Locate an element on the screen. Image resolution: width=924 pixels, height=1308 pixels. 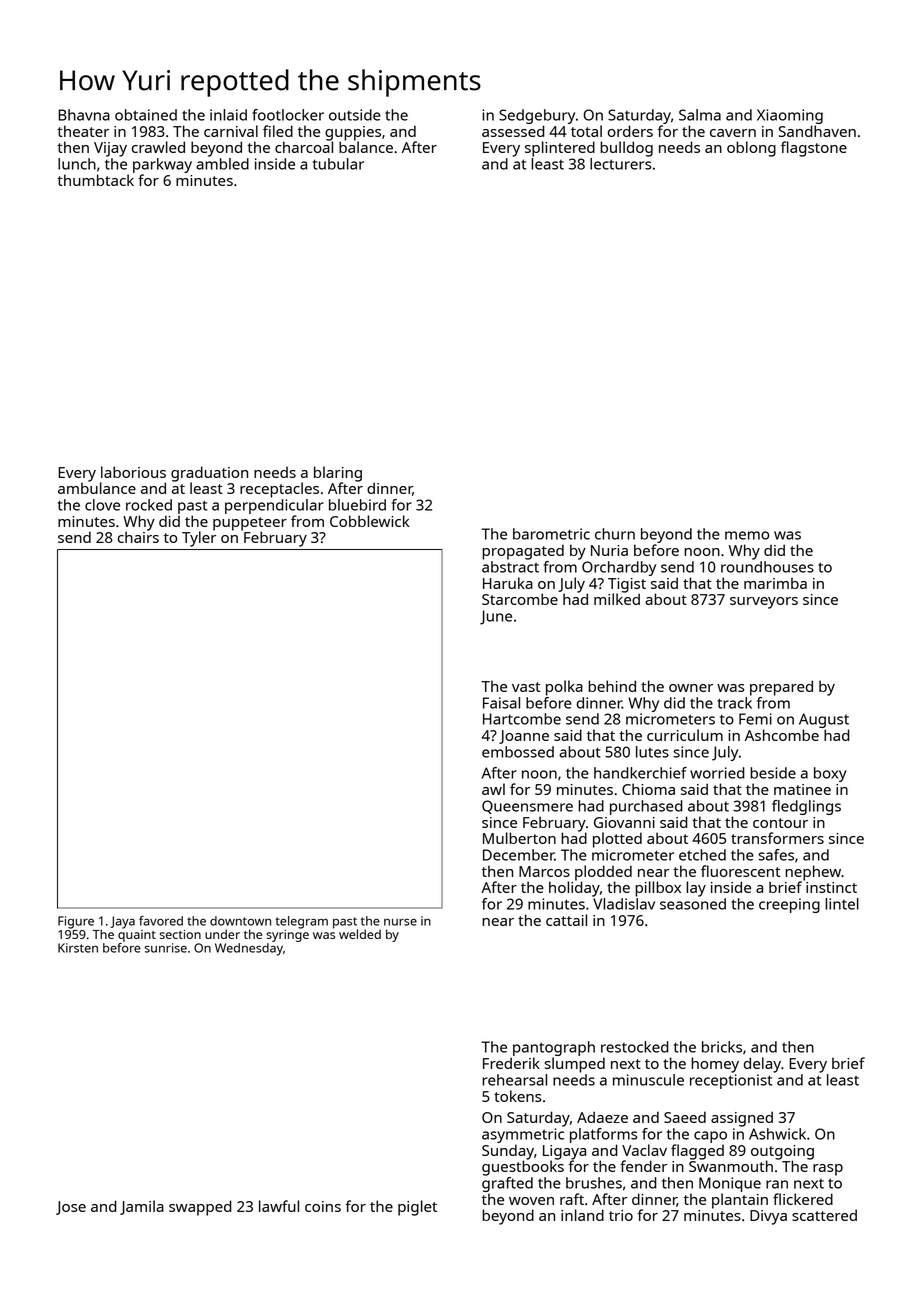
laborious is located at coordinates (133, 472).
